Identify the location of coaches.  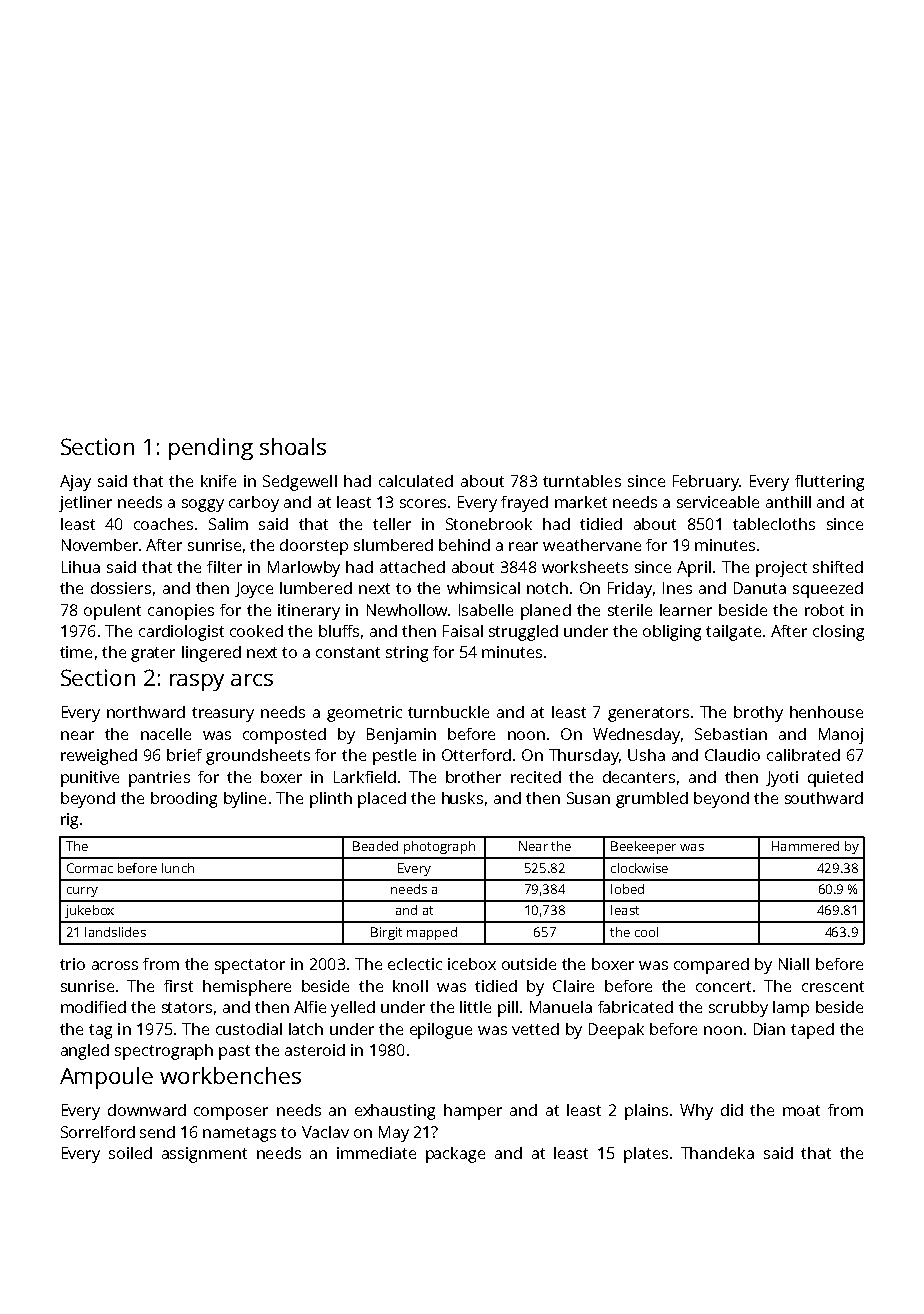
(163, 524).
